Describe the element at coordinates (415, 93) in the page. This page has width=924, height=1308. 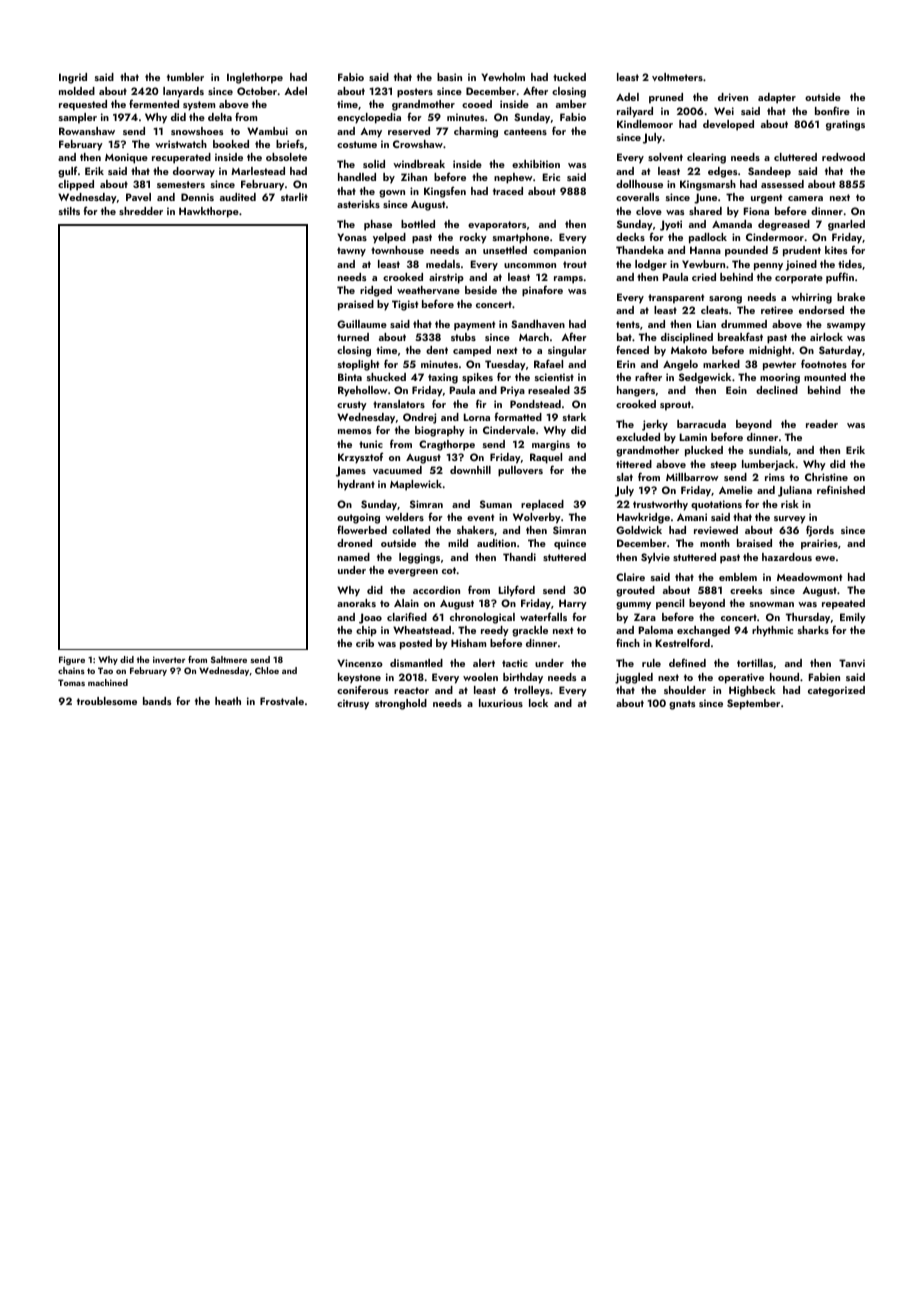
I see `posters` at that location.
